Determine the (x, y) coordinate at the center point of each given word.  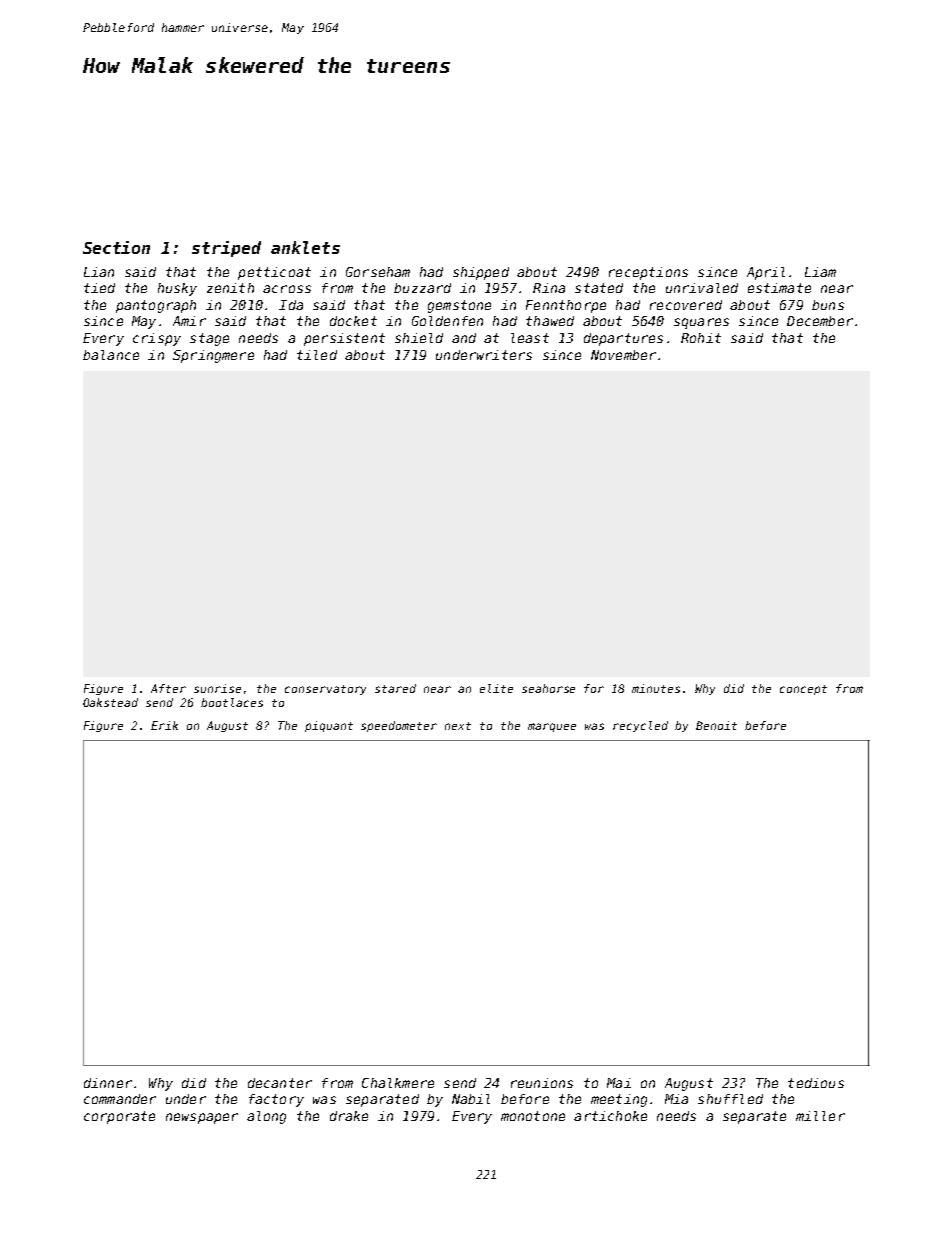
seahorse (548, 688)
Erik (164, 725)
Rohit (701, 338)
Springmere (213, 356)
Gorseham (378, 272)
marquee (552, 727)
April (766, 273)
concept (803, 690)
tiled (317, 355)
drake (349, 1116)
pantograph (156, 306)
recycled (640, 726)
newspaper (202, 1118)
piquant (329, 726)
